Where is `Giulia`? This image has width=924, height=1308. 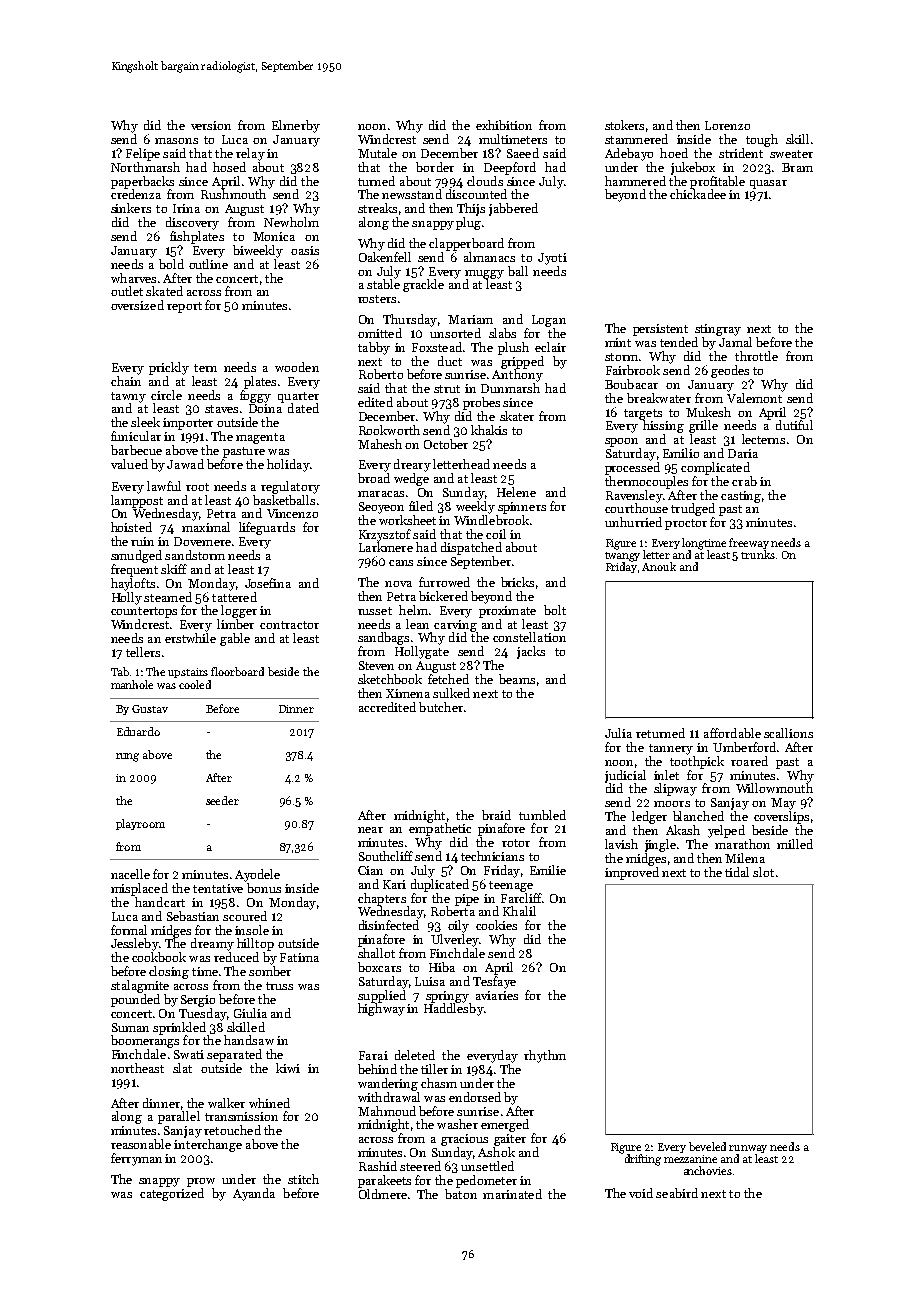
Giulia is located at coordinates (250, 1013).
